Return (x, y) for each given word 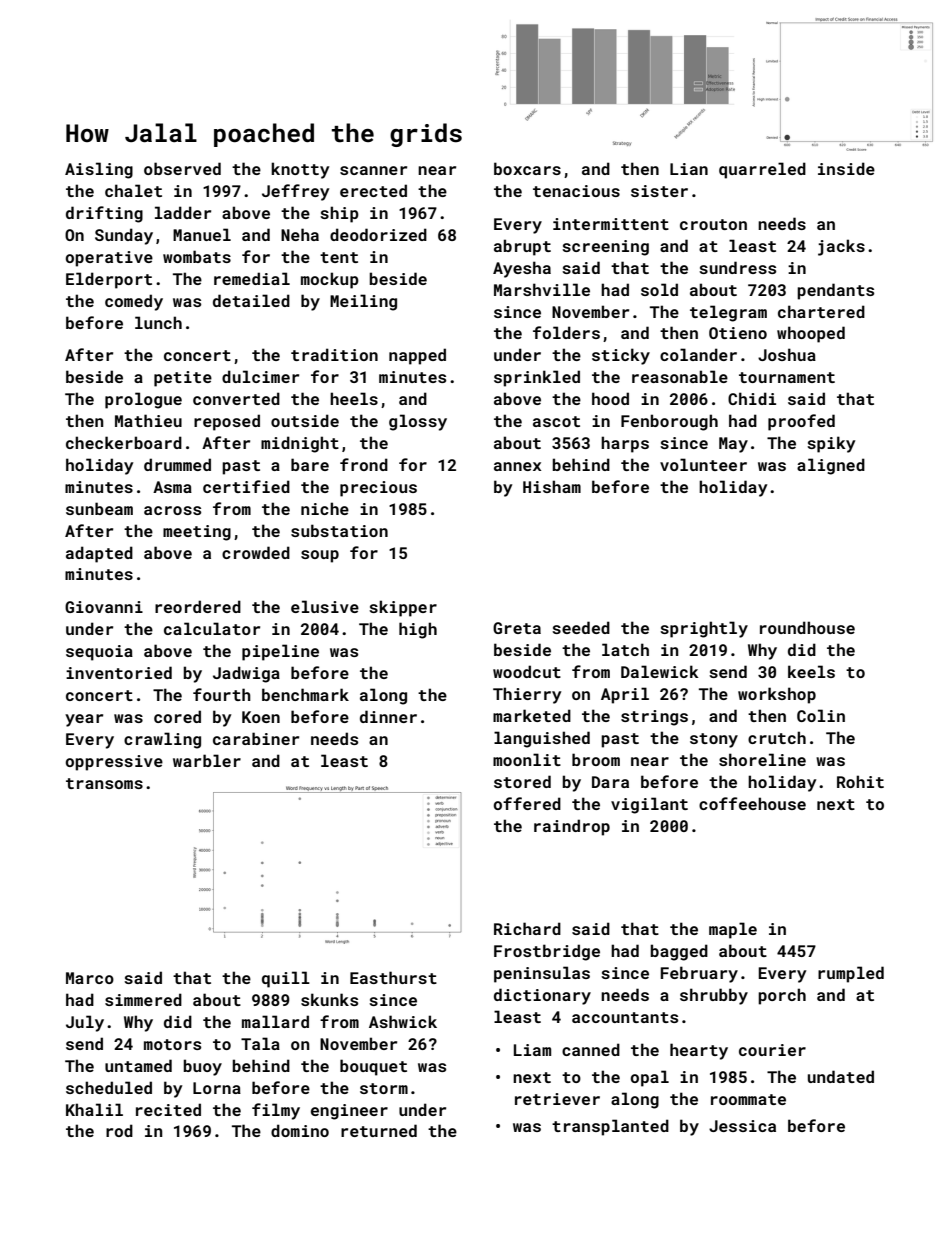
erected (373, 190)
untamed (138, 1065)
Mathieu (148, 420)
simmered (143, 999)
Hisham (552, 486)
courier (772, 1050)
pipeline (280, 652)
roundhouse (807, 627)
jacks (841, 247)
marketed (532, 715)
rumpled (851, 974)
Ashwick (403, 1021)
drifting (104, 214)
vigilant (649, 805)
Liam (532, 1050)
